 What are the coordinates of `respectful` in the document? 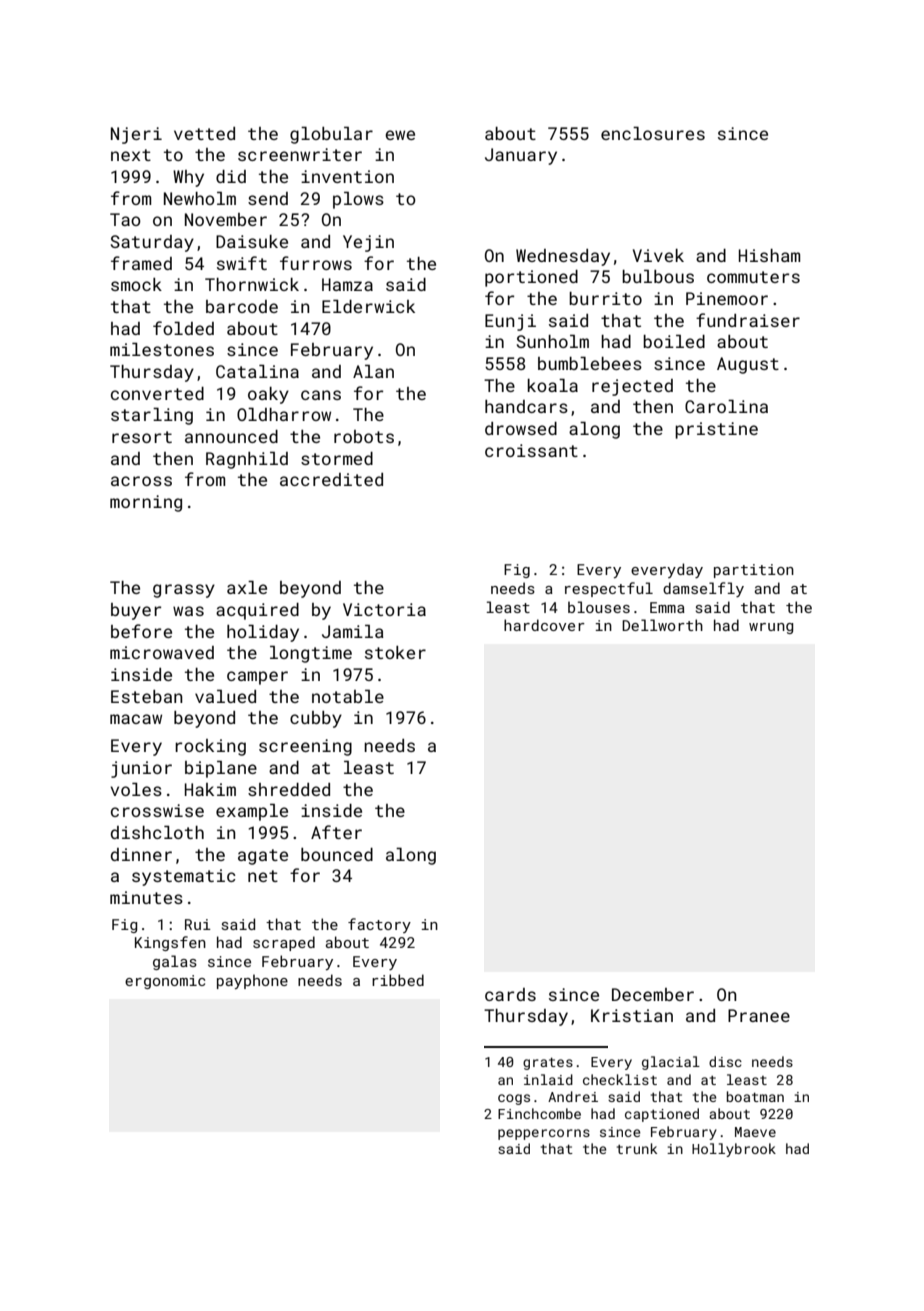 It's located at (609, 589).
